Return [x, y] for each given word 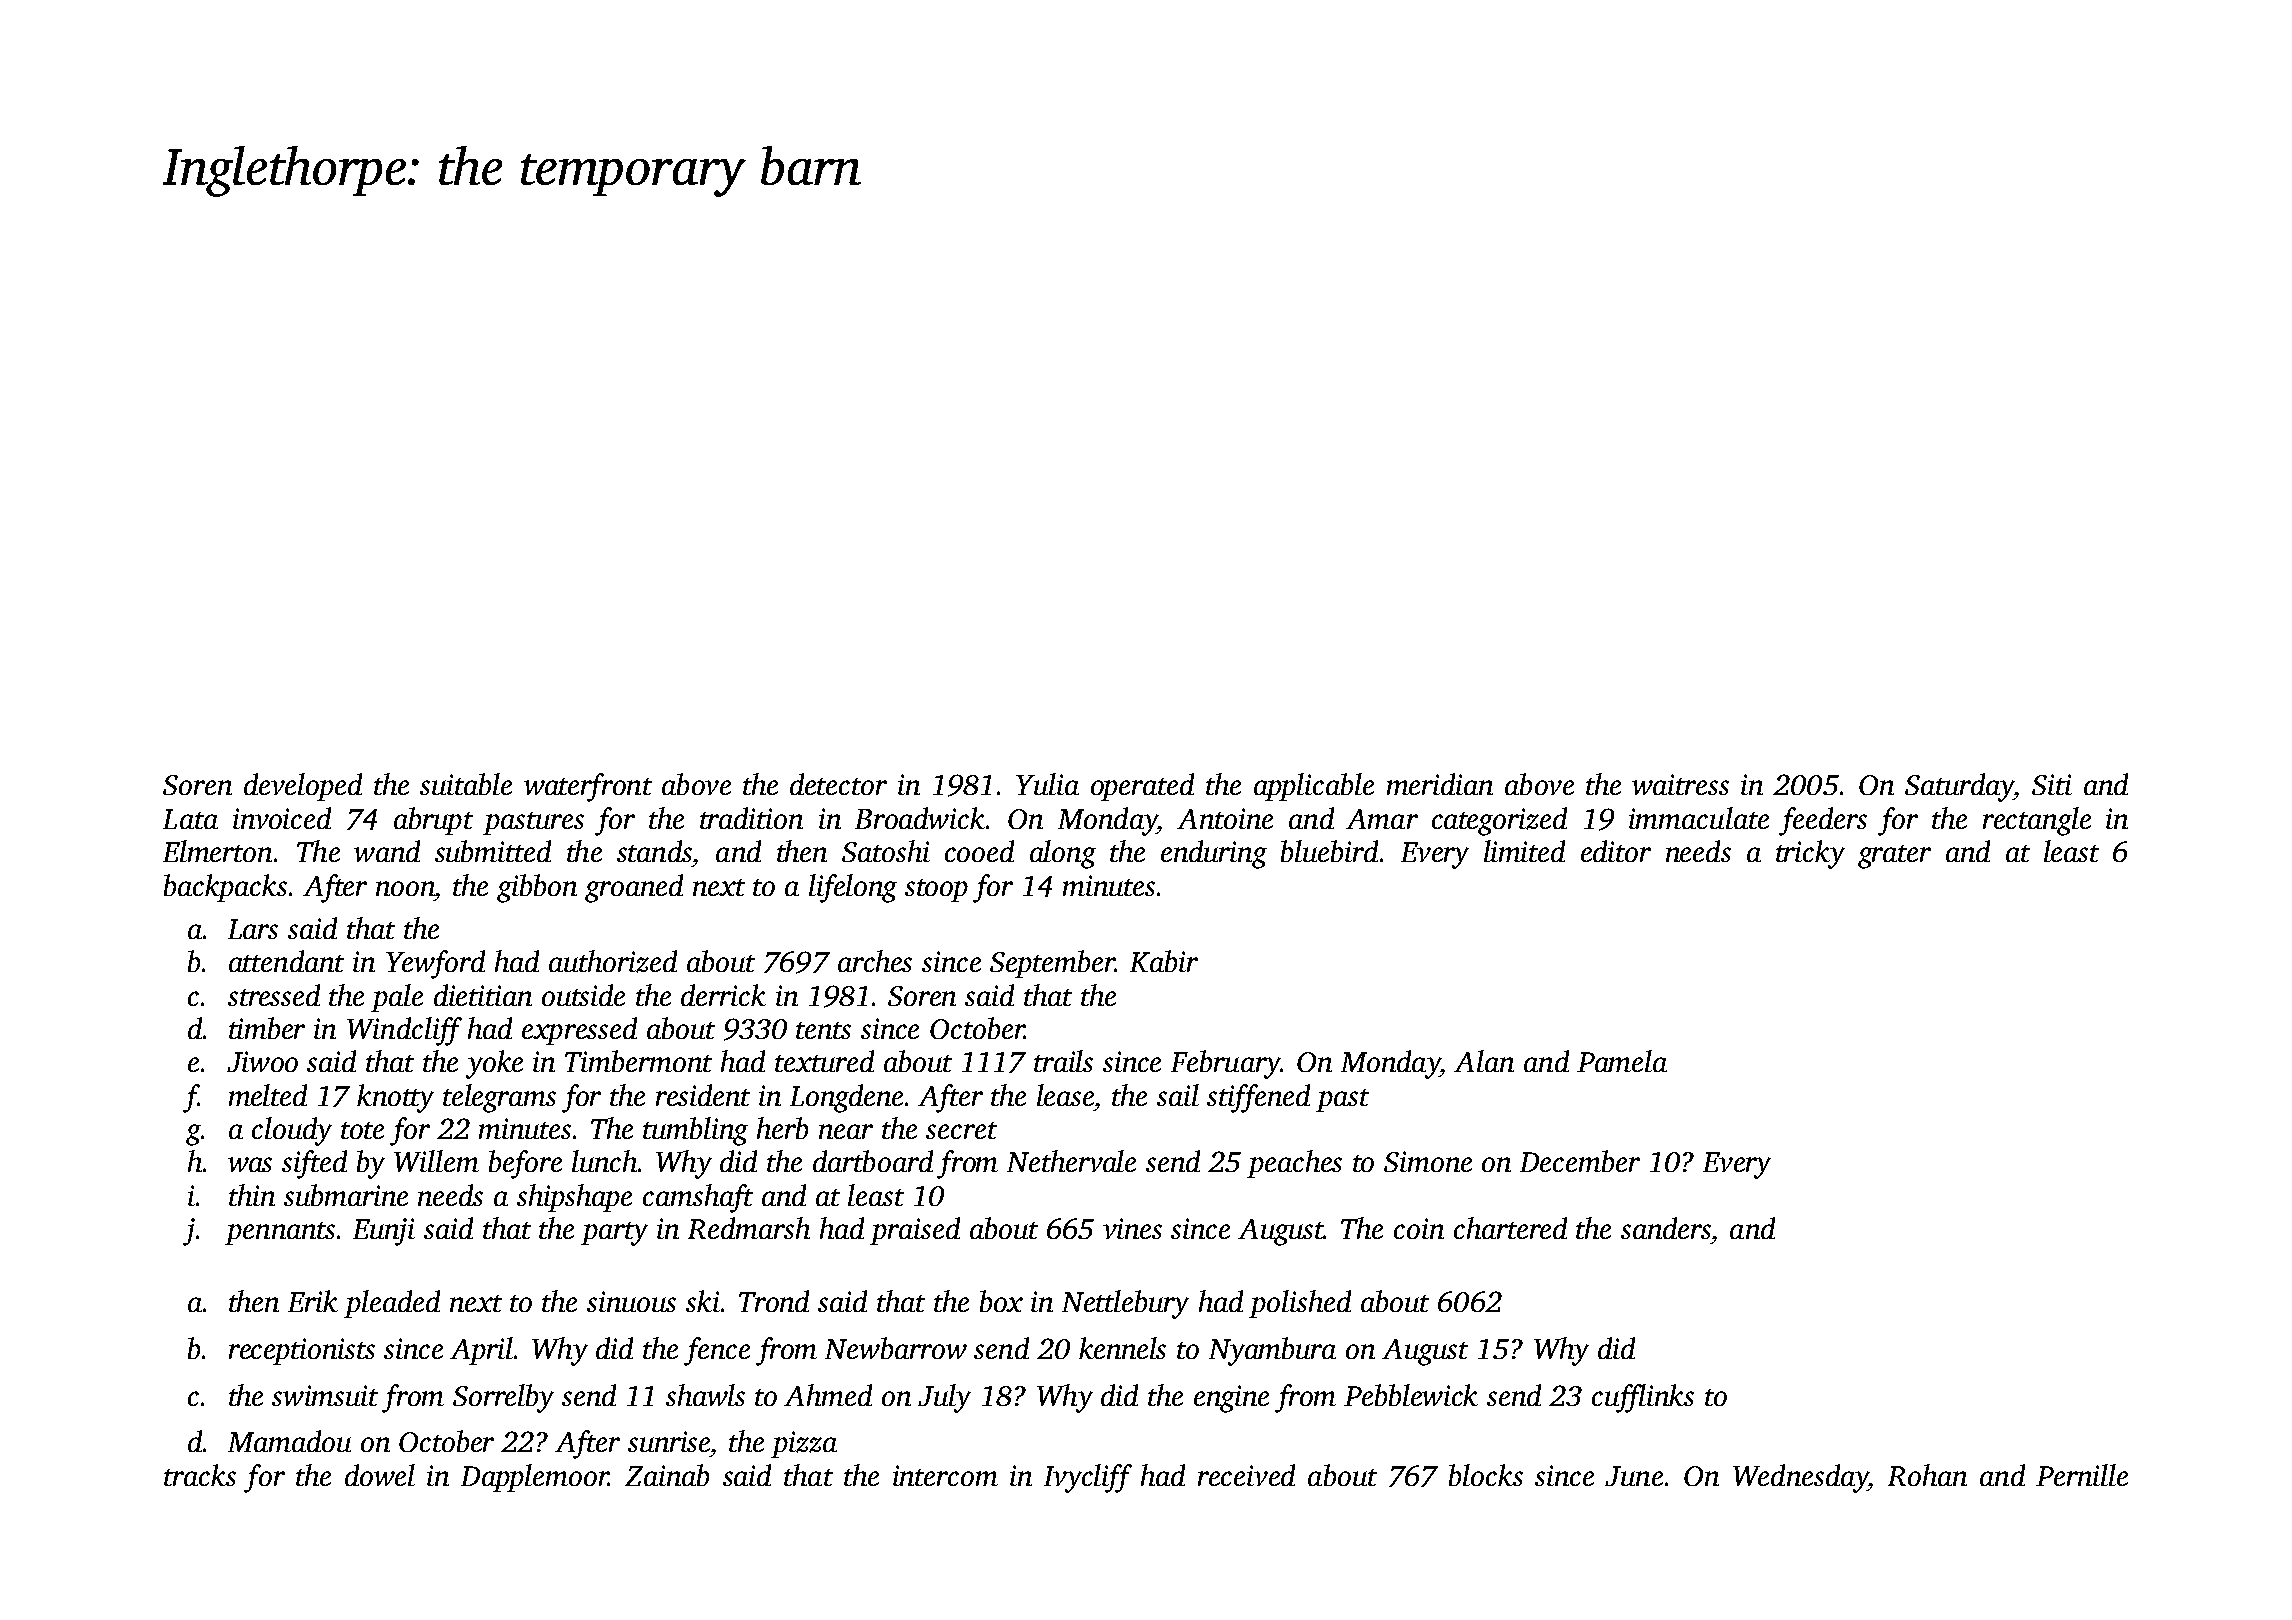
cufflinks [1643, 1398]
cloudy [292, 1131]
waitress [1680, 784]
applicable [1314, 787]
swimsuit [325, 1395]
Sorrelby [503, 1398]
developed [303, 787]
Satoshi [886, 851]
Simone [1428, 1161]
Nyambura [1272, 1351]
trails [1063, 1061]
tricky [1810, 854]
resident [703, 1095]
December [1580, 1161]
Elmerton [217, 851]
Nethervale [1071, 1161]
